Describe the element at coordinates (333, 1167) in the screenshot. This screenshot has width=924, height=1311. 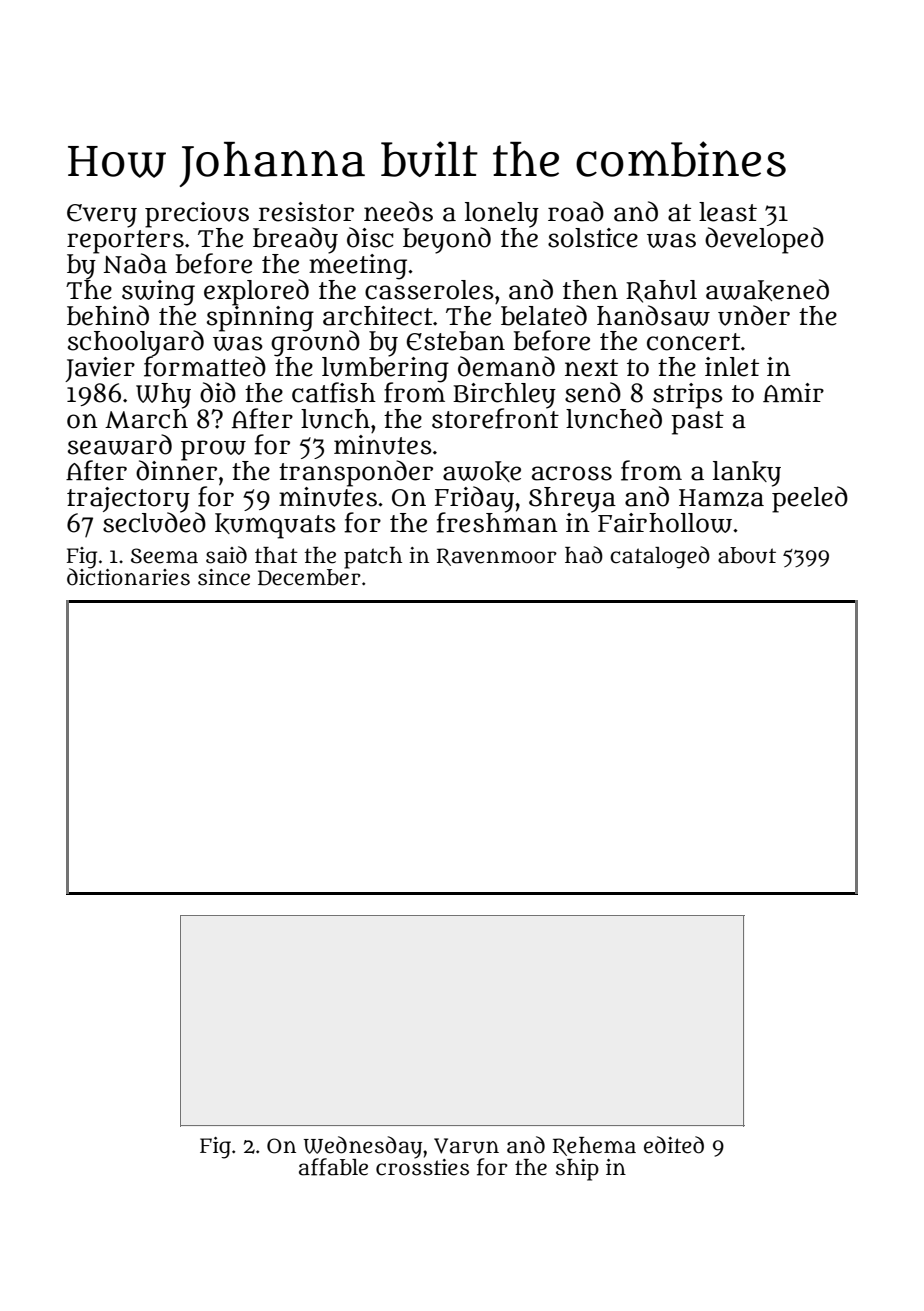
I see `affable` at that location.
